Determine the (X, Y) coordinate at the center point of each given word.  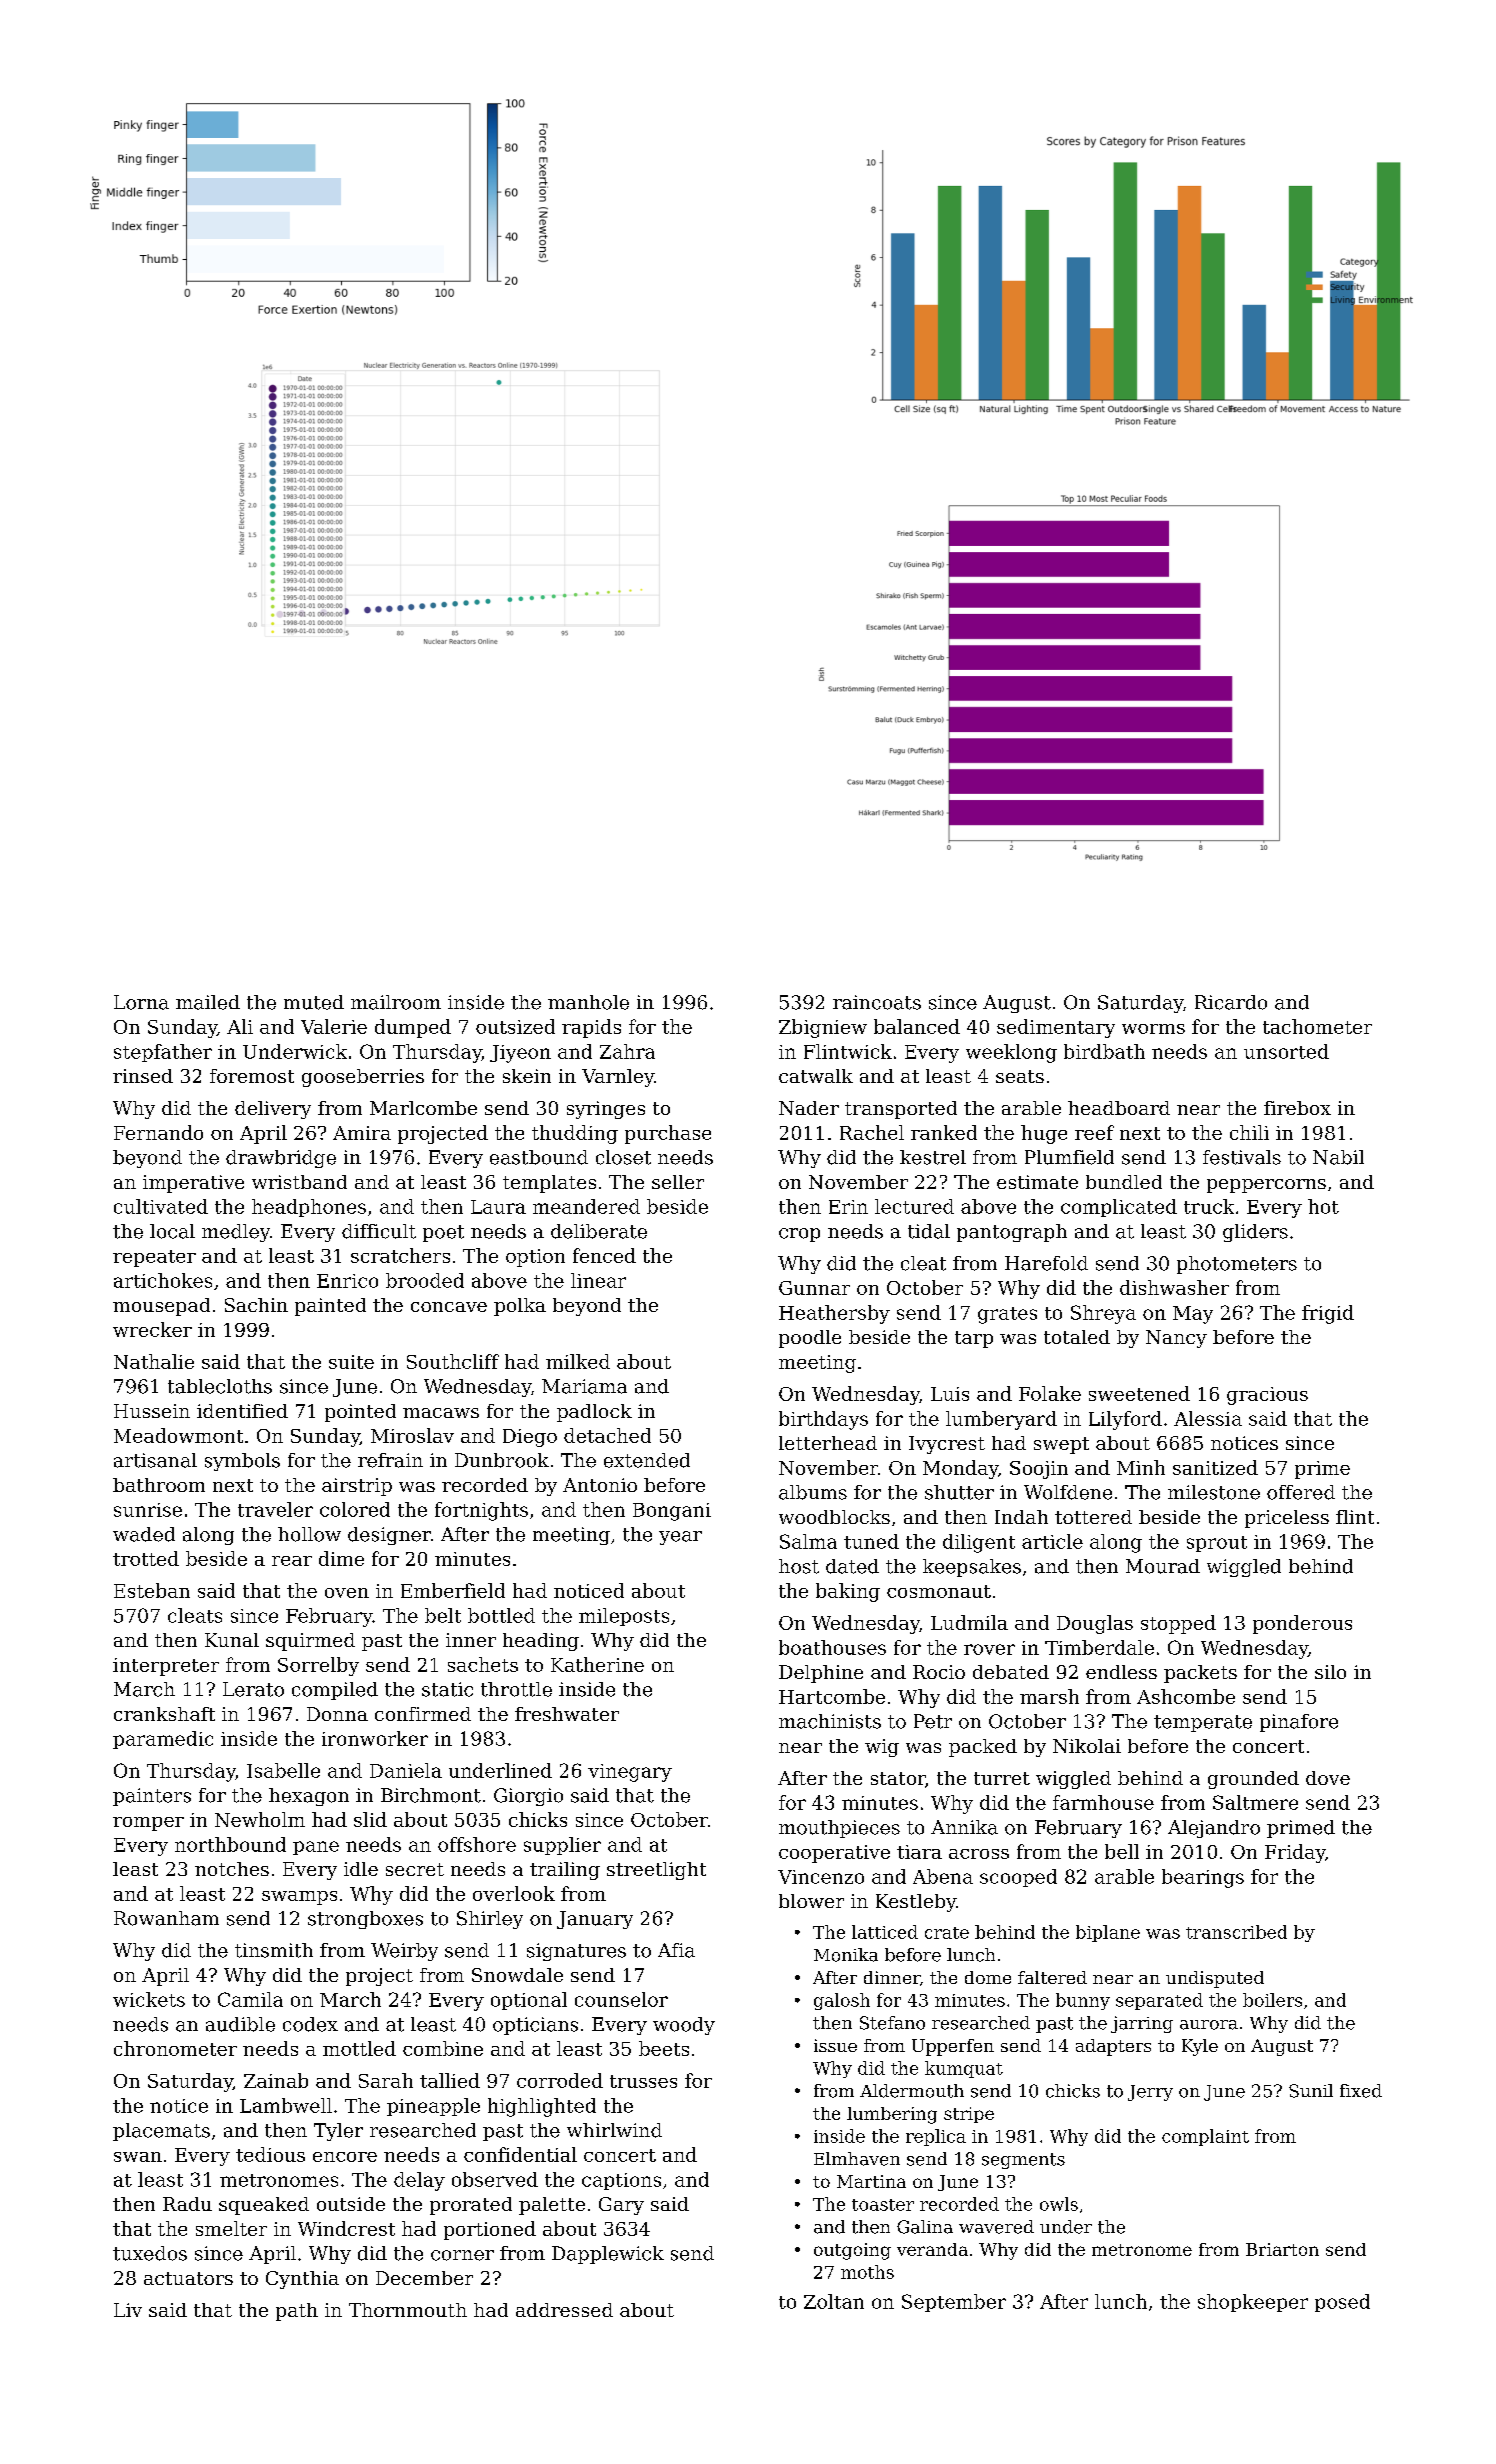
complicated (1119, 1208)
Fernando (158, 1132)
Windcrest (346, 2228)
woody (684, 2026)
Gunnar (814, 1288)
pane (316, 1848)
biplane (1108, 1933)
